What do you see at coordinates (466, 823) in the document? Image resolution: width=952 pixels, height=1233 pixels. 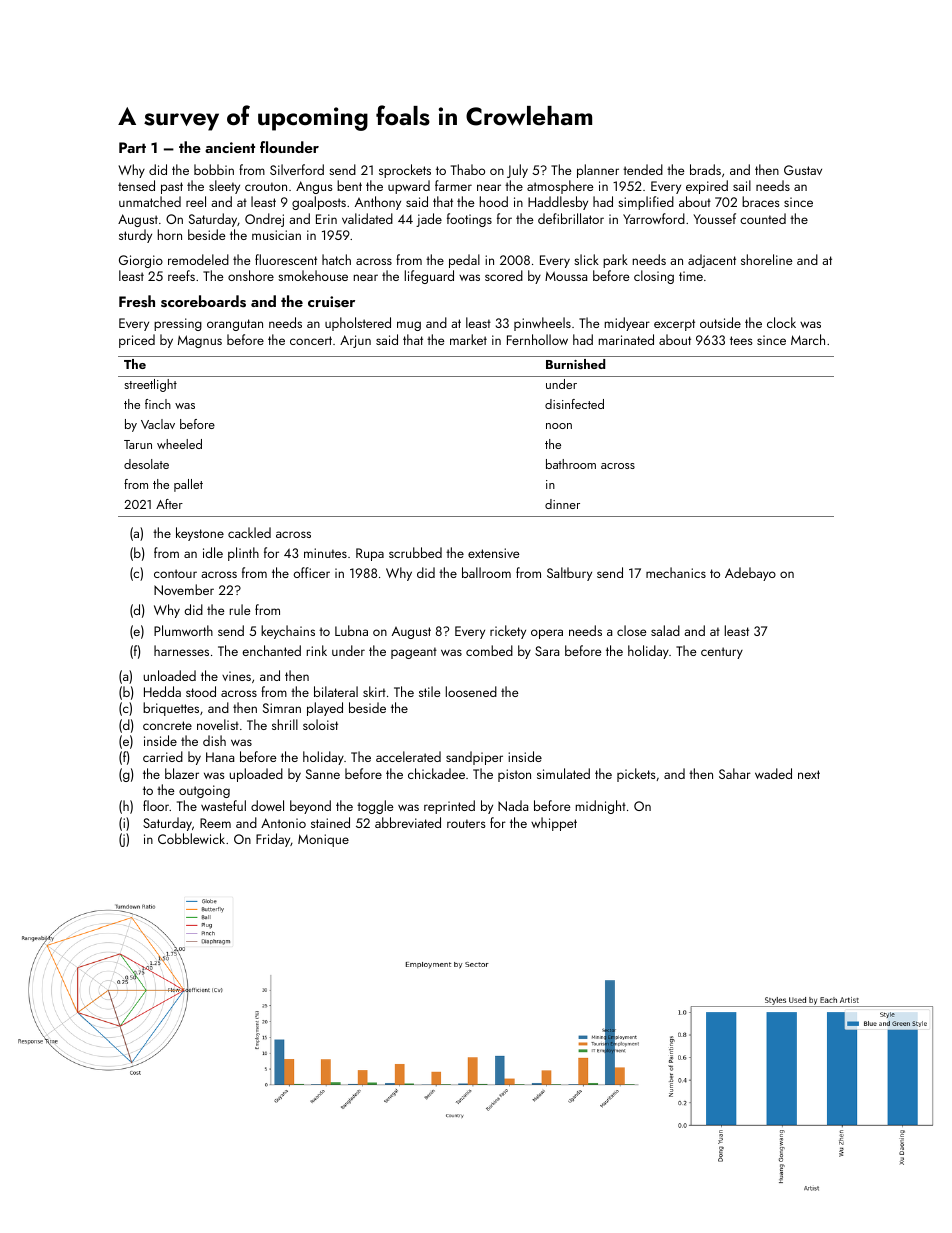 I see `routers` at bounding box center [466, 823].
